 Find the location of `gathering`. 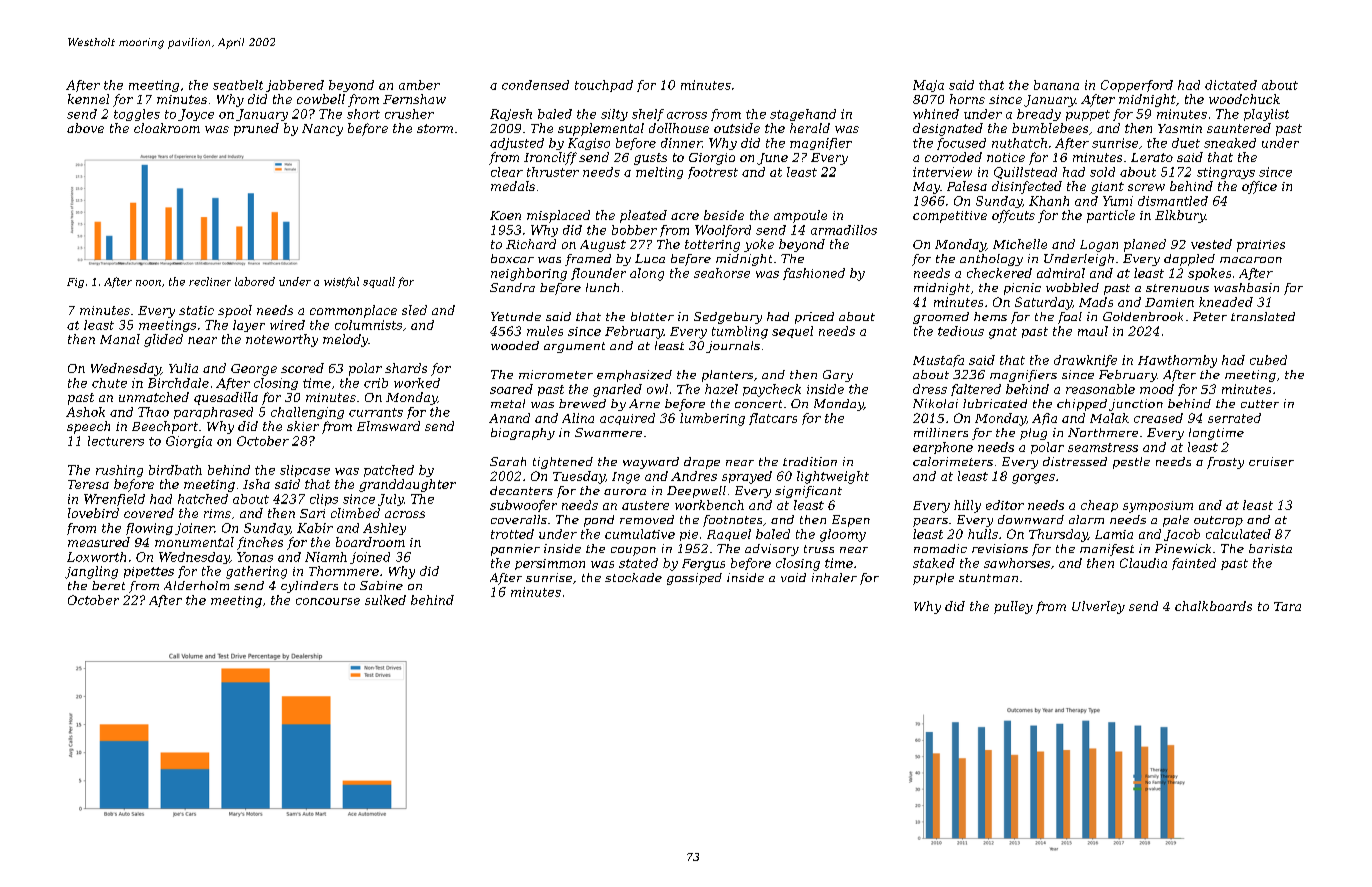

gathering is located at coordinates (256, 572).
